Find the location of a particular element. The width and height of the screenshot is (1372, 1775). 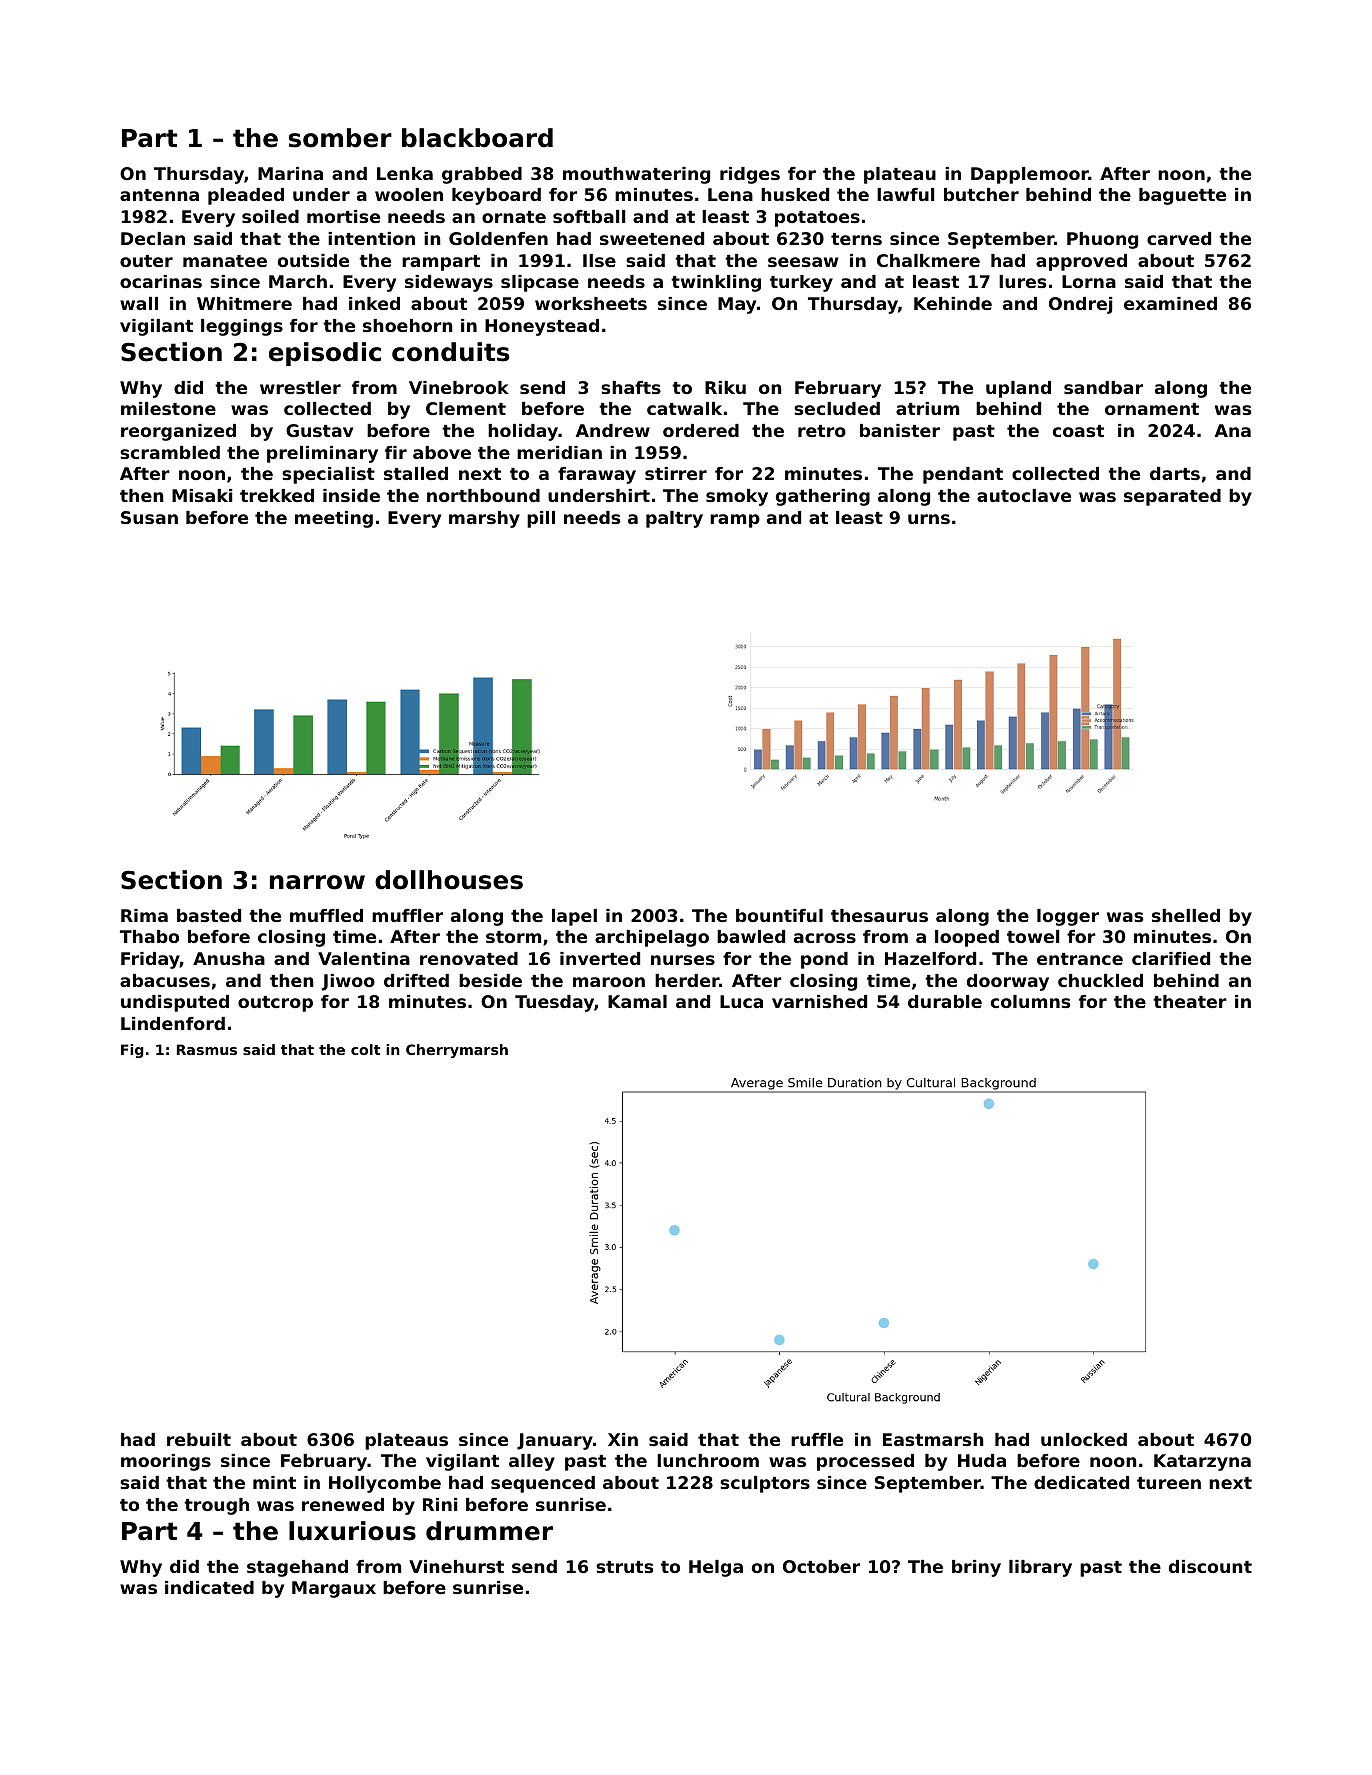

narrow is located at coordinates (317, 882).
